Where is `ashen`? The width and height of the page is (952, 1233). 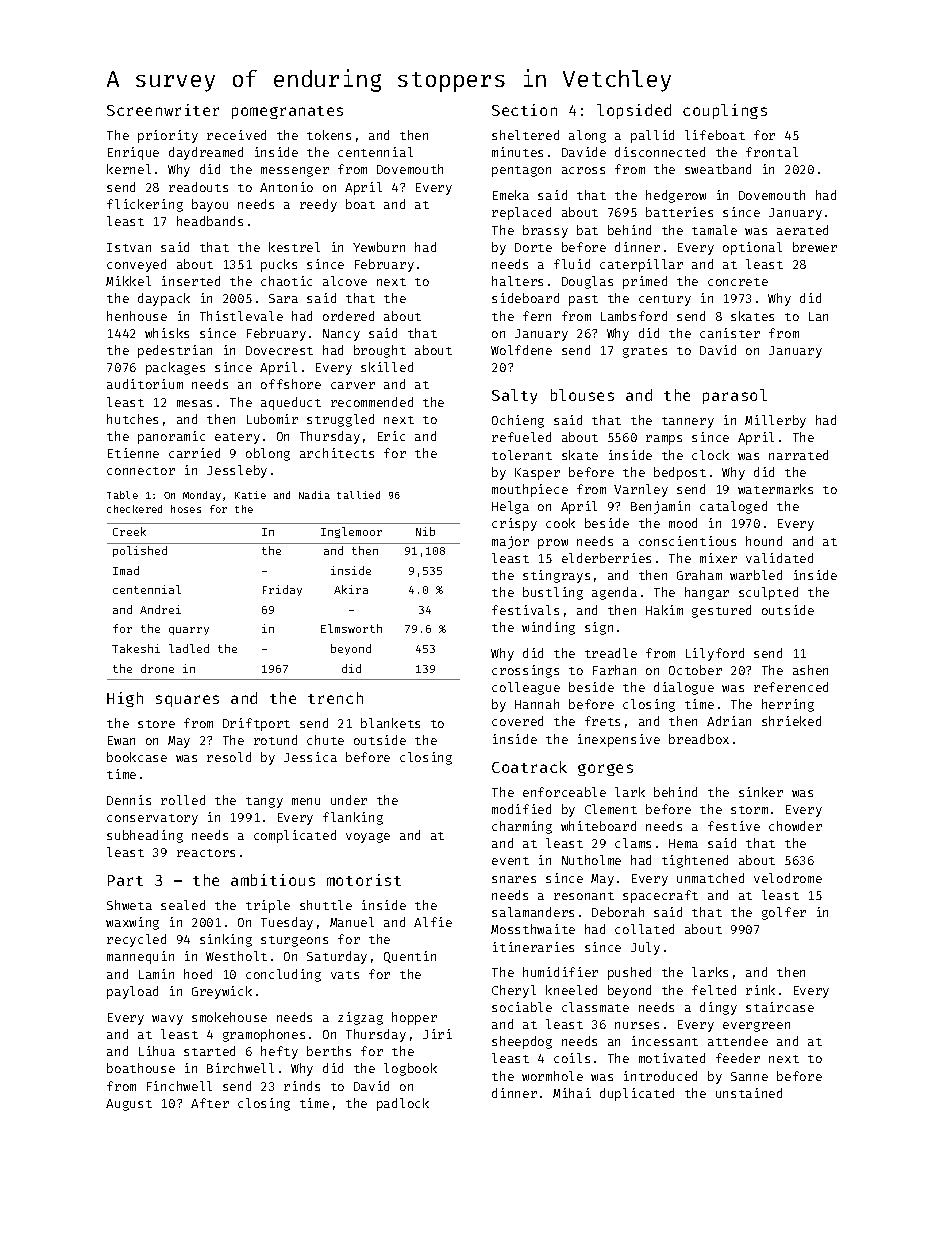
ashen is located at coordinates (810, 670).
